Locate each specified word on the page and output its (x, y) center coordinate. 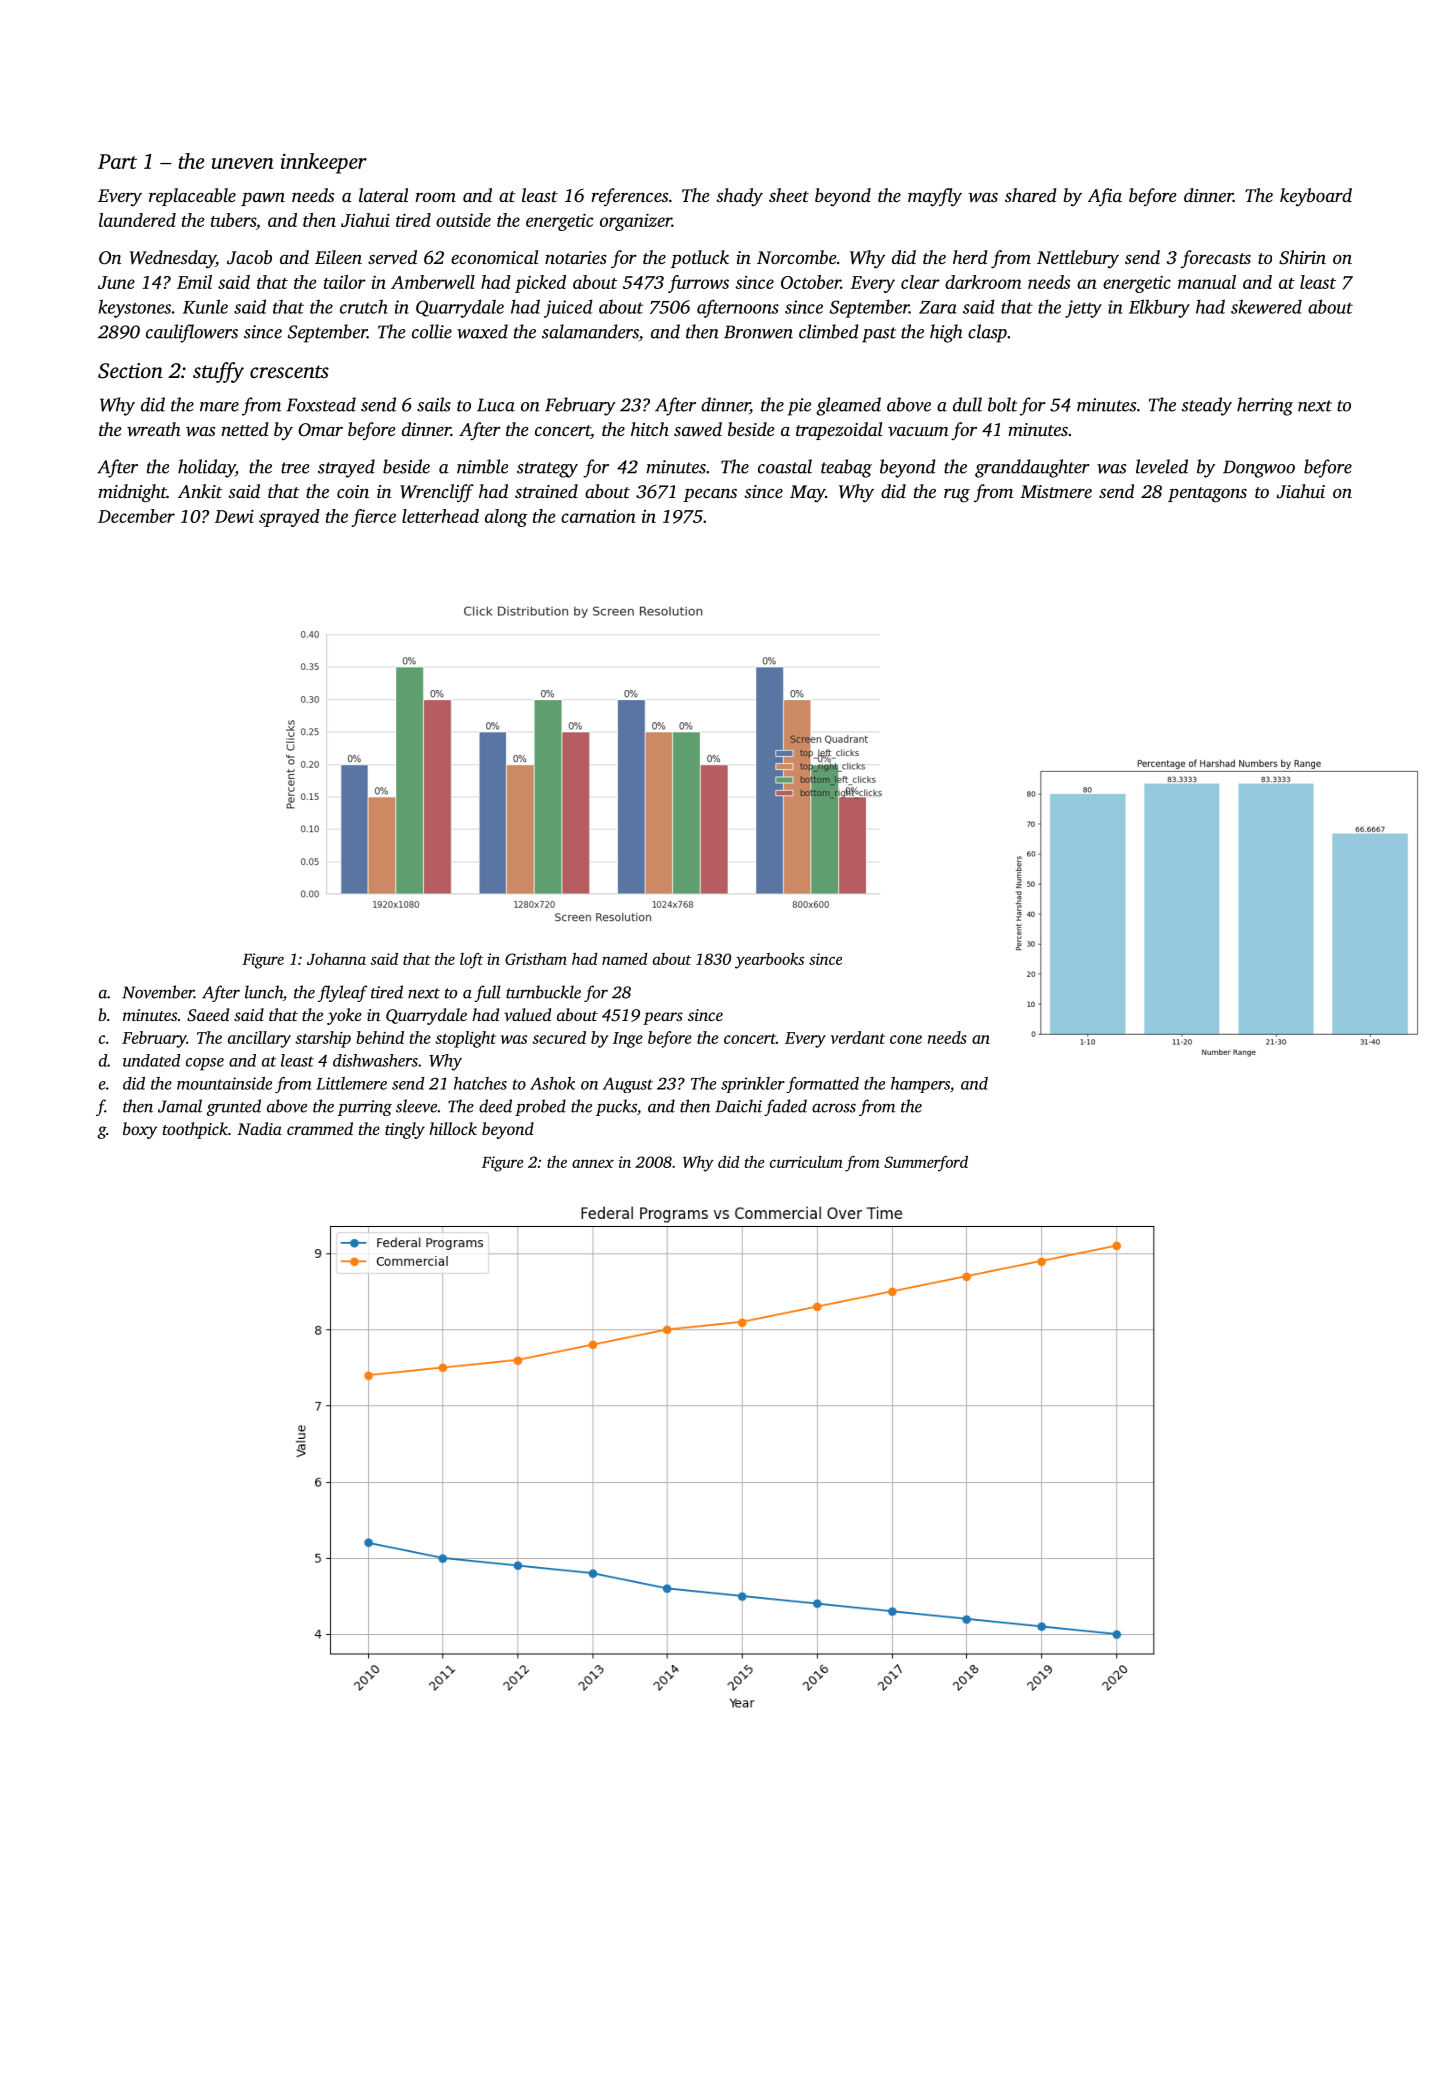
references (629, 197)
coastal (785, 466)
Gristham (536, 959)
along (506, 518)
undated (151, 1060)
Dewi (234, 516)
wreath (154, 429)
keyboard (1316, 197)
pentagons (1207, 495)
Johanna (336, 959)
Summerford (926, 1164)
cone (906, 1039)
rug (957, 495)
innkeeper (324, 163)
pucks (616, 1107)
